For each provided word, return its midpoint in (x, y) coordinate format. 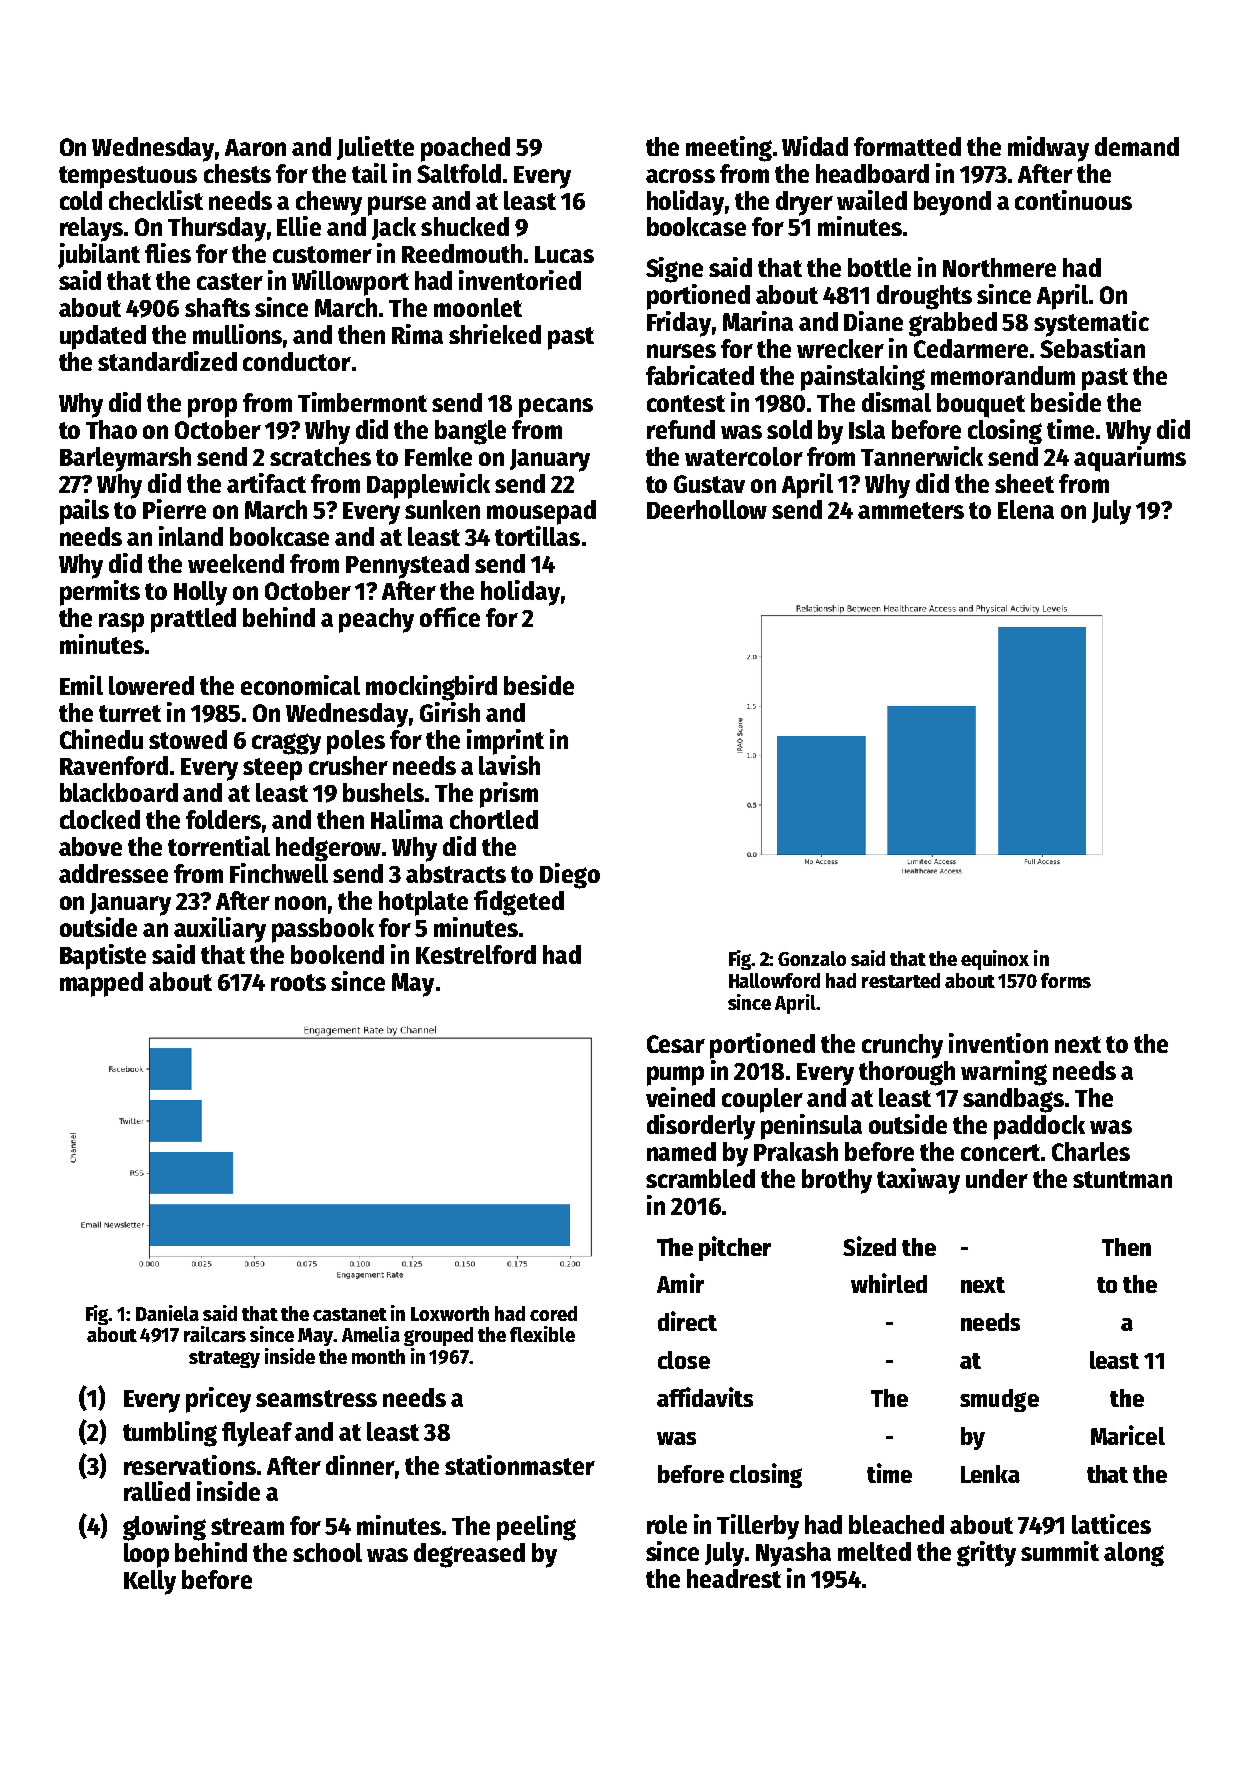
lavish (509, 765)
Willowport (350, 283)
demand (1137, 146)
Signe (674, 270)
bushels (383, 792)
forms (1066, 980)
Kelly (150, 1582)
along (1134, 1554)
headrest (734, 1578)
